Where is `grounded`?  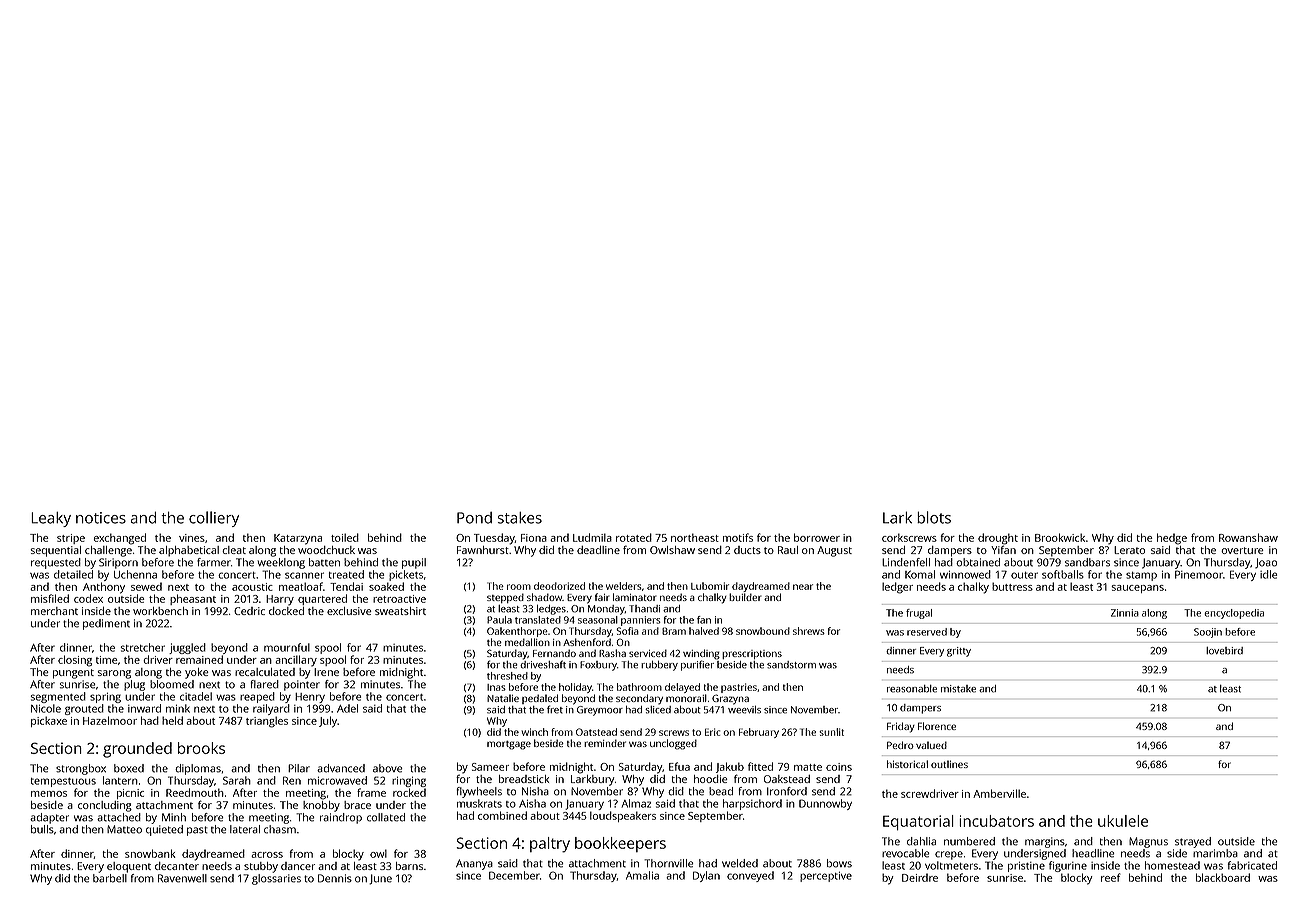 grounded is located at coordinates (137, 750).
